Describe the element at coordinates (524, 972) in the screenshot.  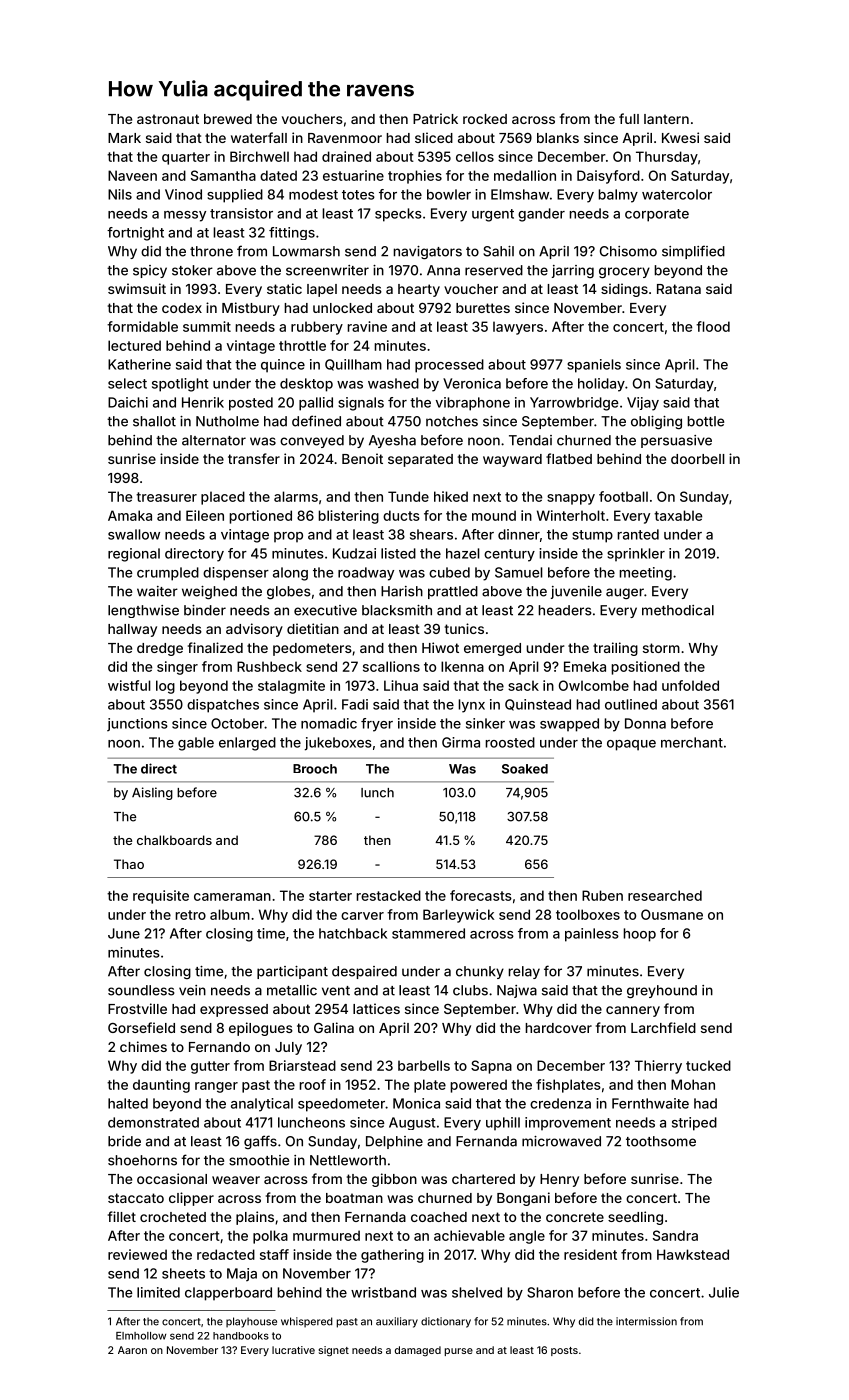
I see `relay` at that location.
